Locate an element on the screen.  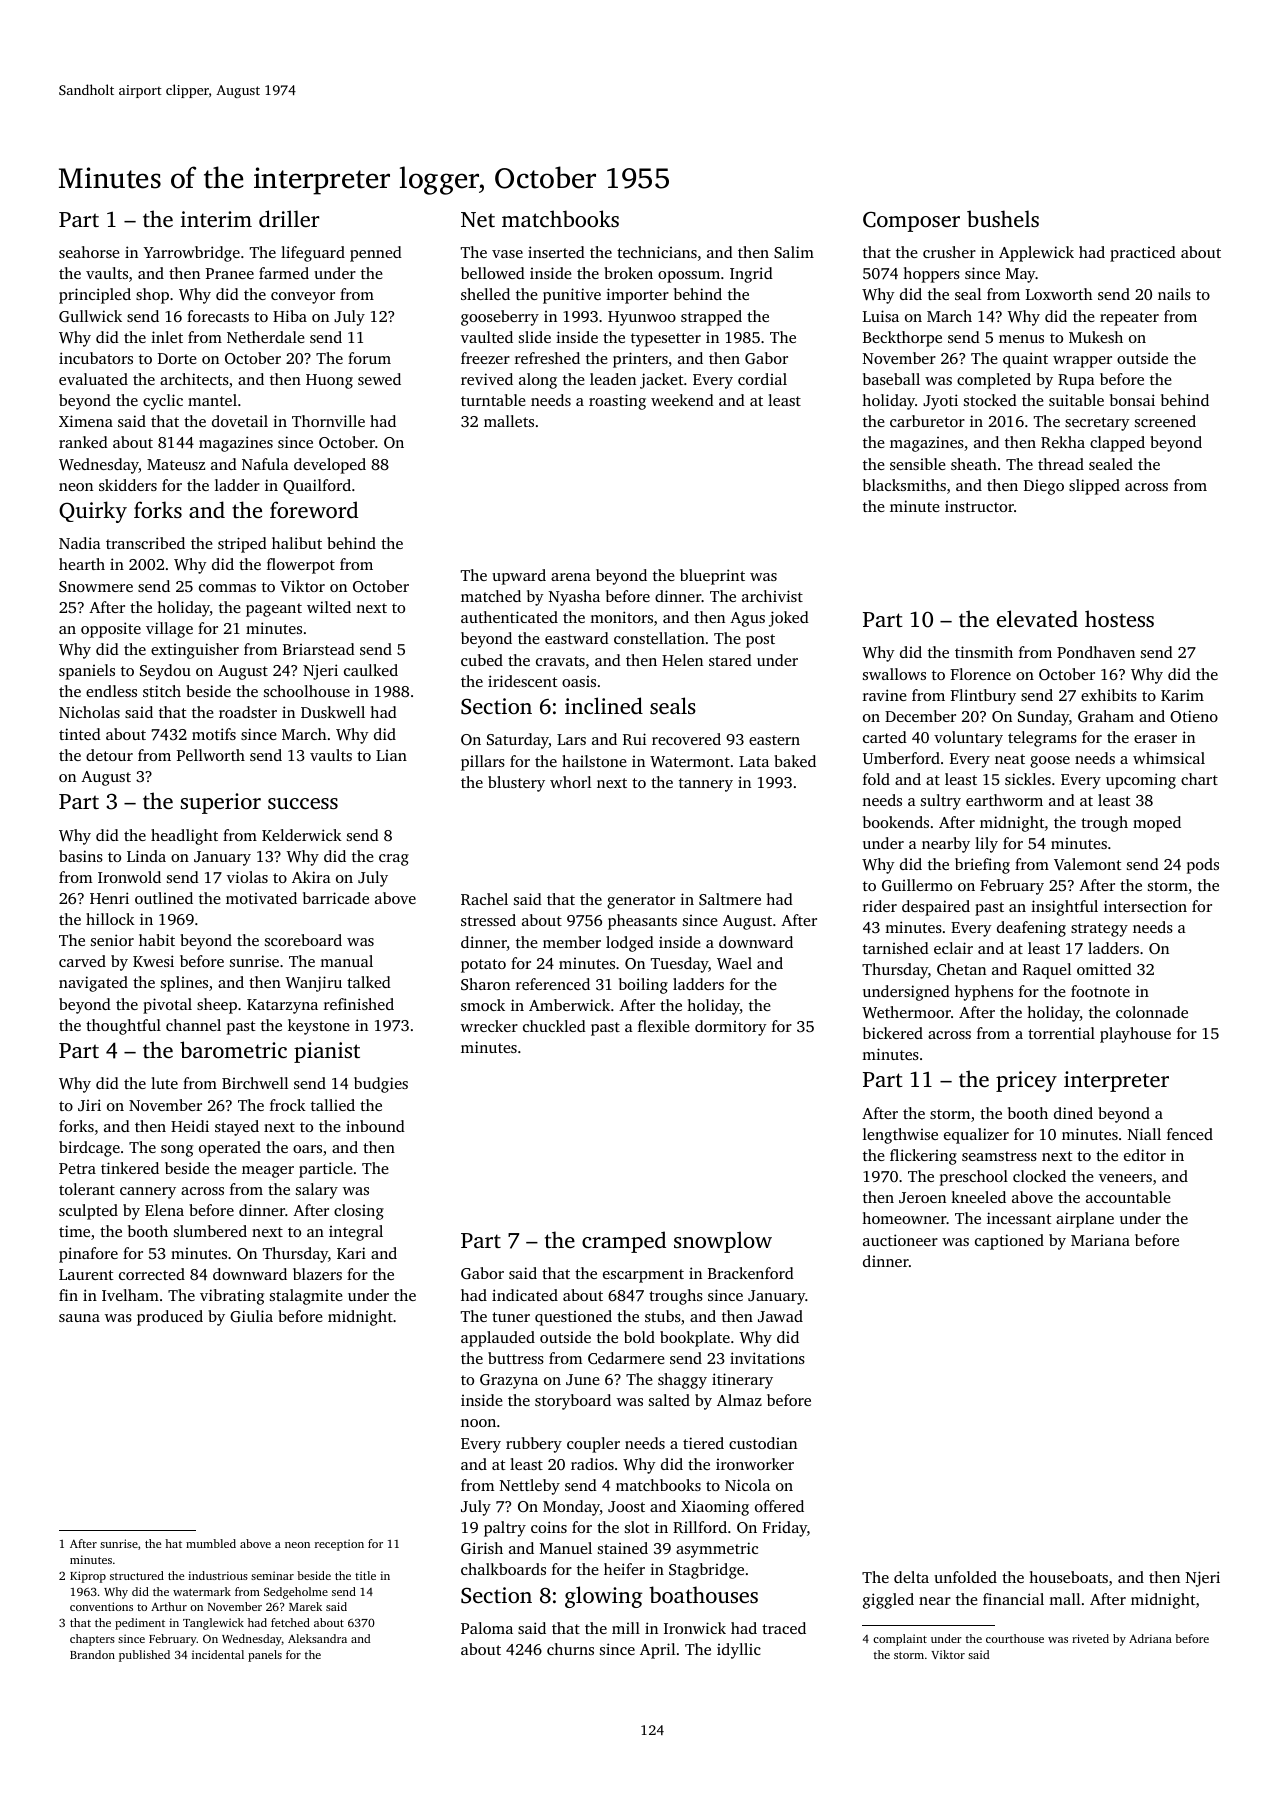
Rui is located at coordinates (634, 739).
